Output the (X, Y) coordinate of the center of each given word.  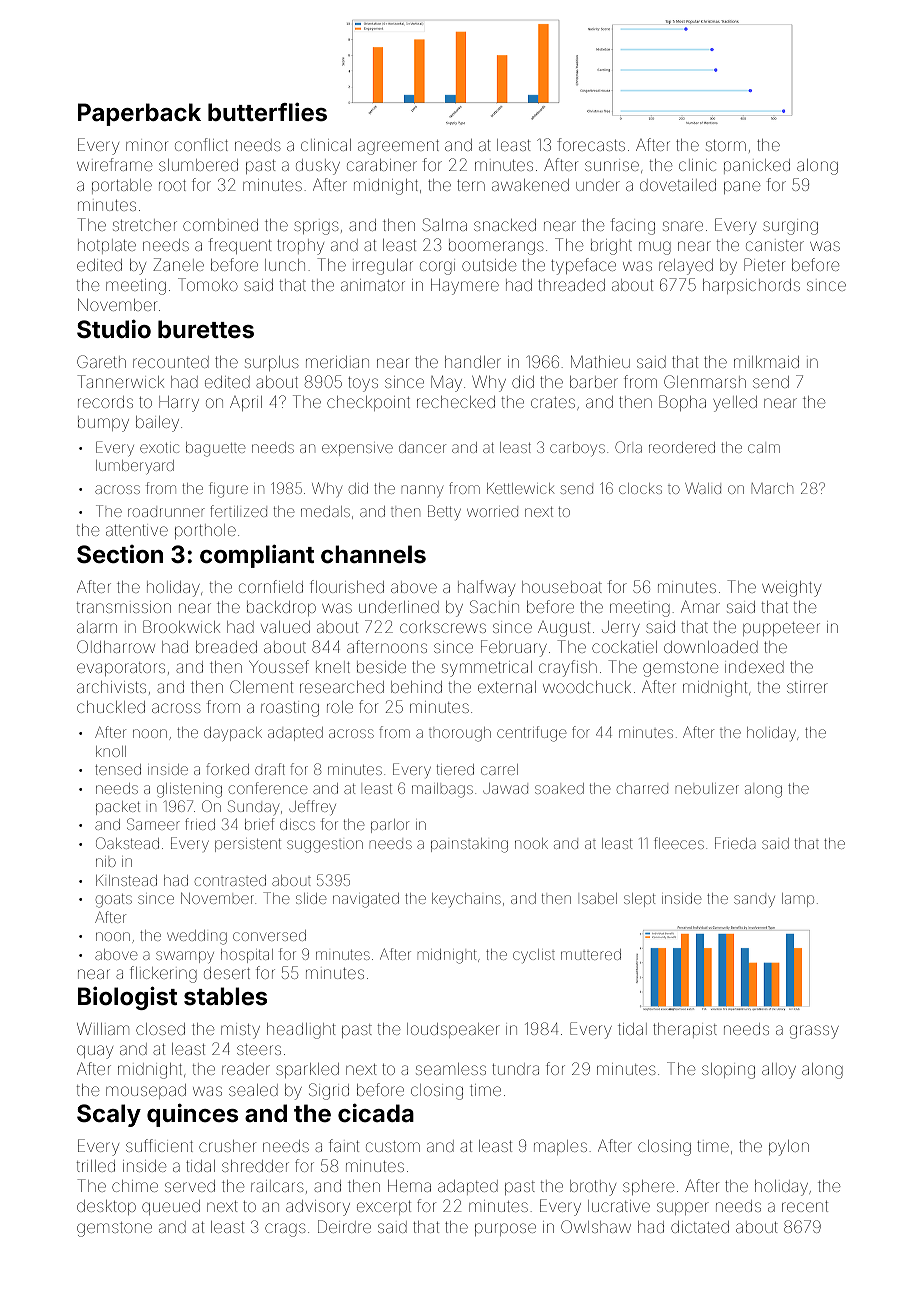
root (172, 185)
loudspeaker (453, 1030)
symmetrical (487, 669)
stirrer (807, 687)
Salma (444, 224)
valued (285, 627)
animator (373, 285)
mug (655, 248)
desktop (106, 1207)
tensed (118, 769)
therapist (685, 1030)
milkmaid (766, 362)
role (340, 707)
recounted (171, 362)
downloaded (711, 647)
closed (160, 1029)
